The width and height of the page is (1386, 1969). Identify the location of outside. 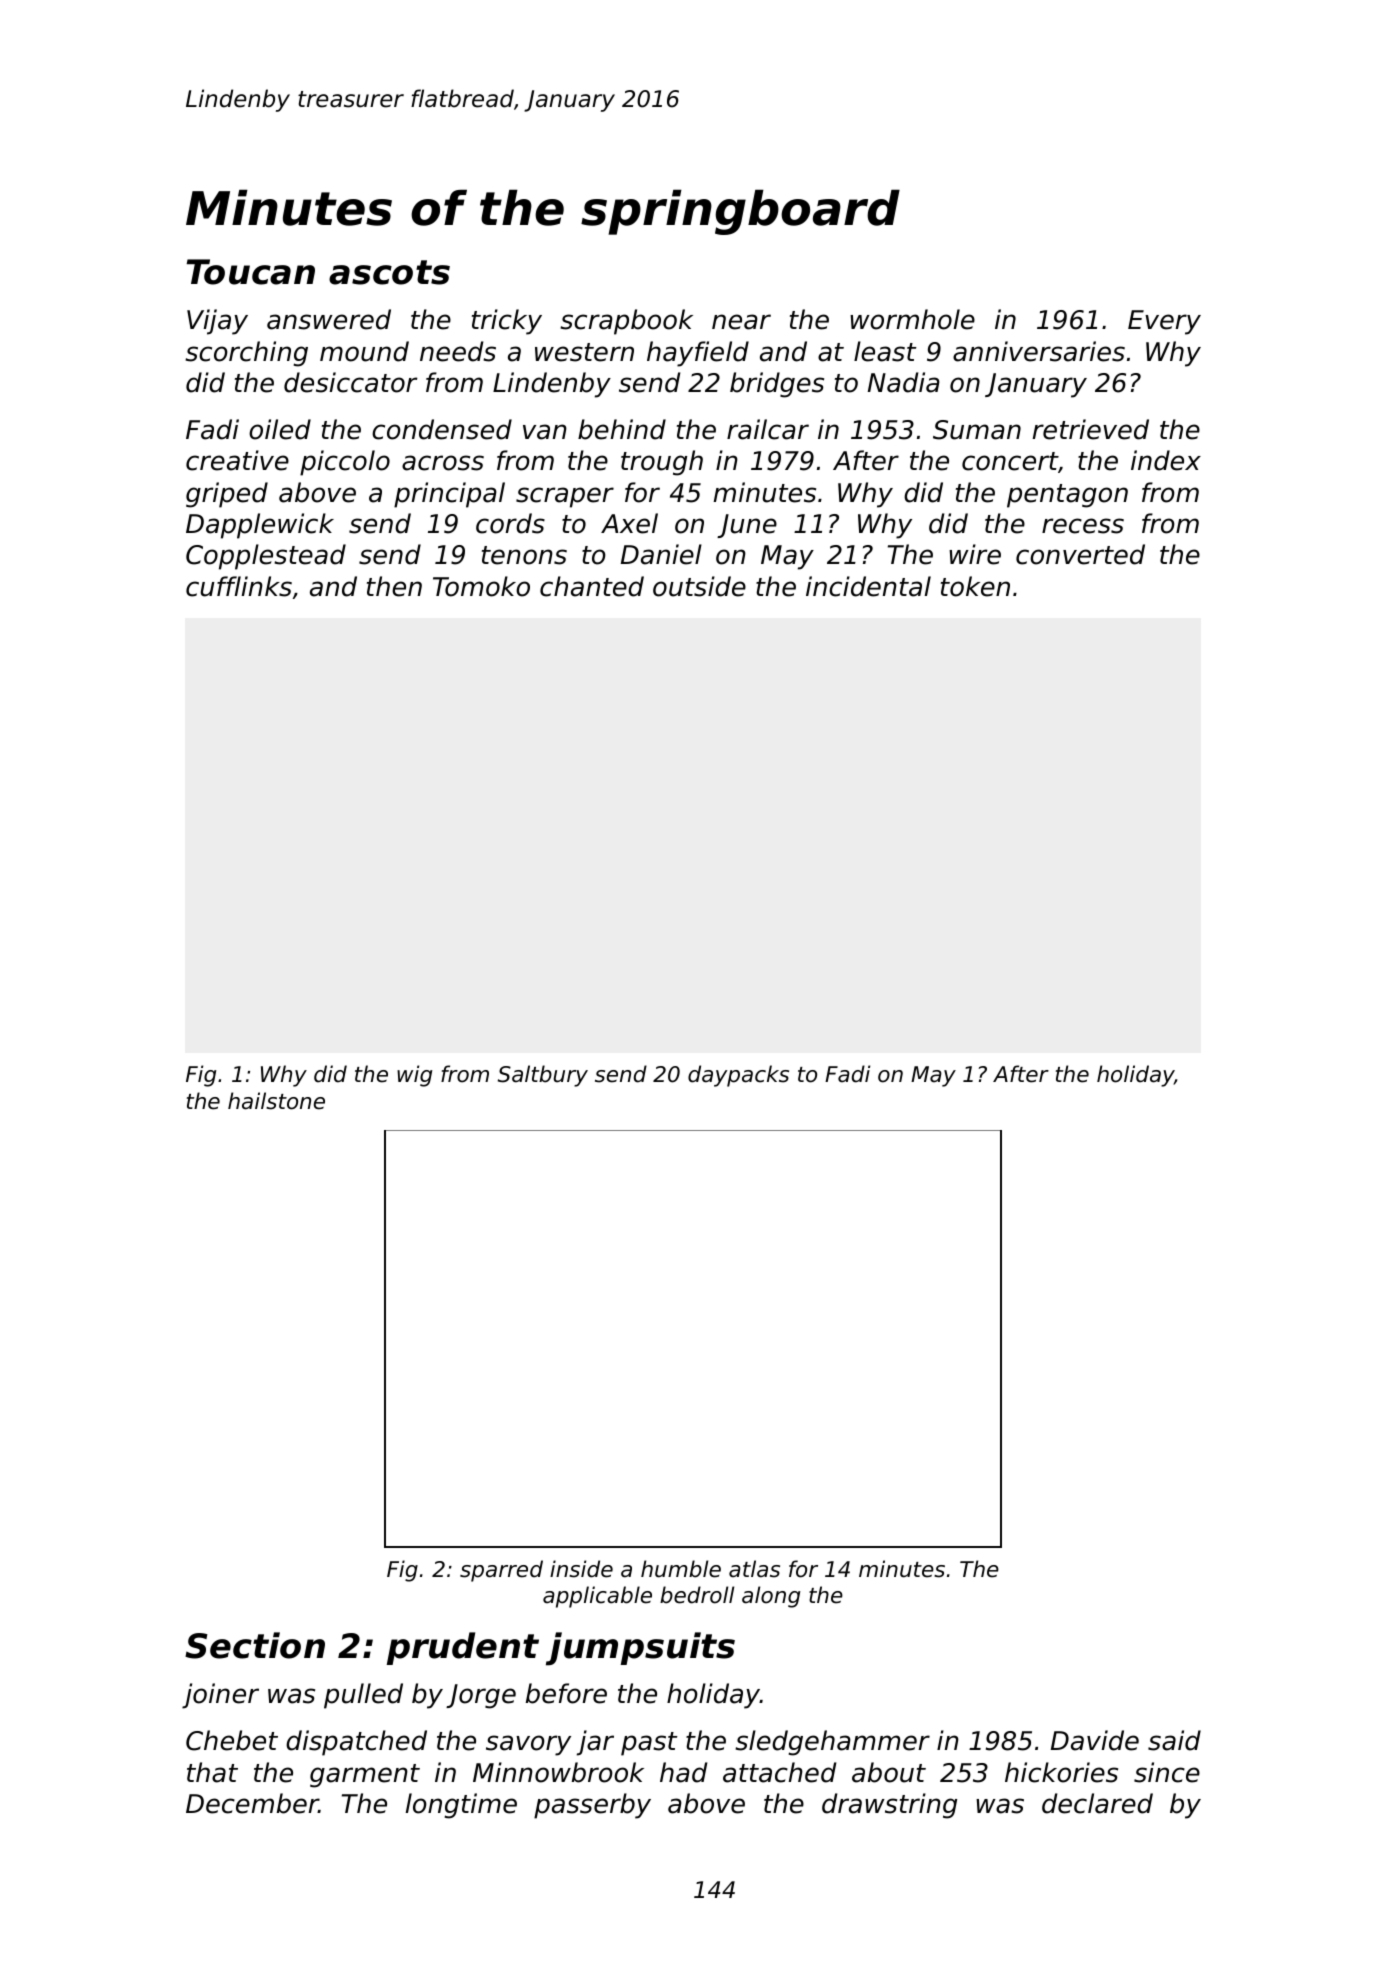
(699, 586).
